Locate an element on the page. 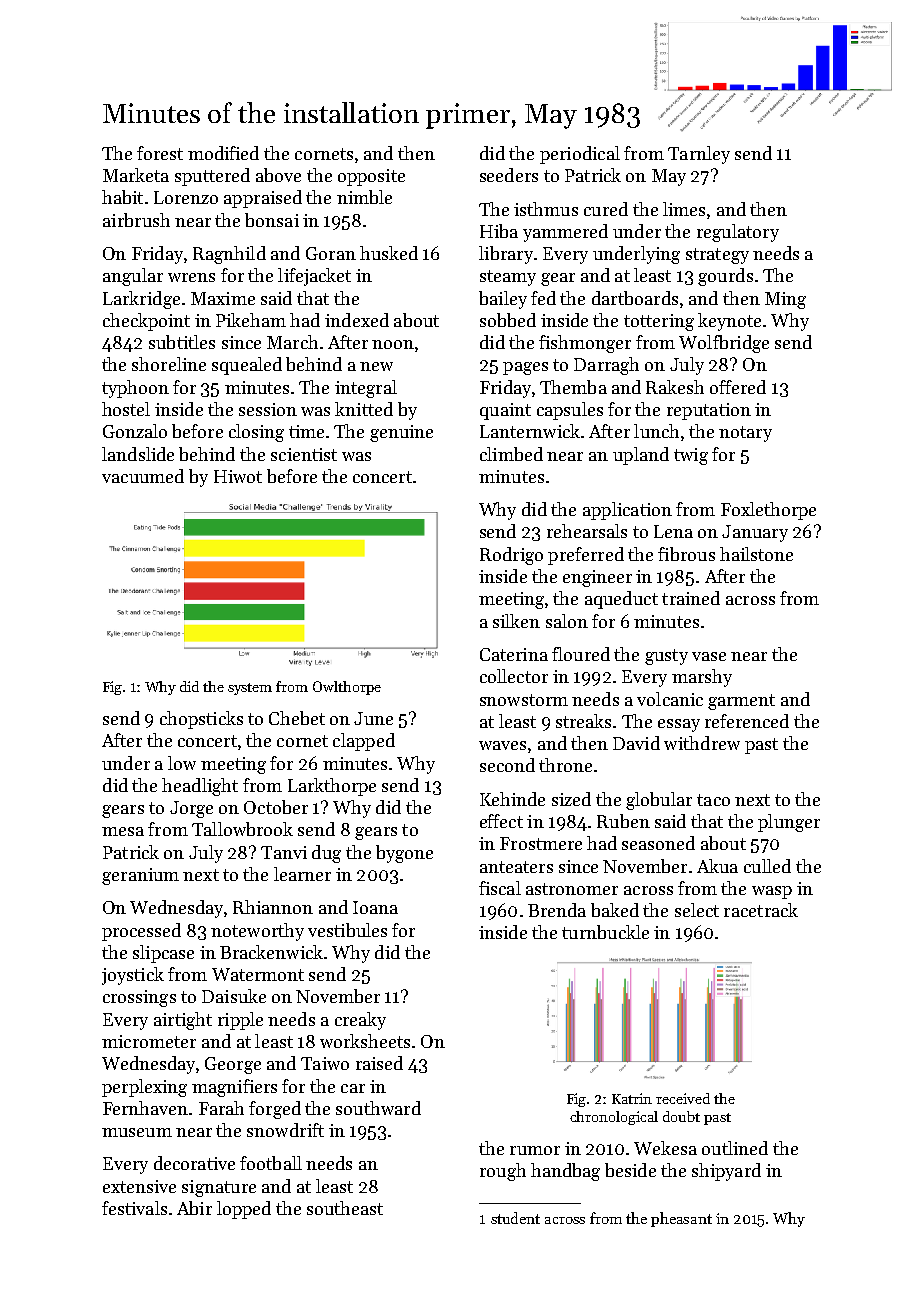  Ioana is located at coordinates (375, 907).
